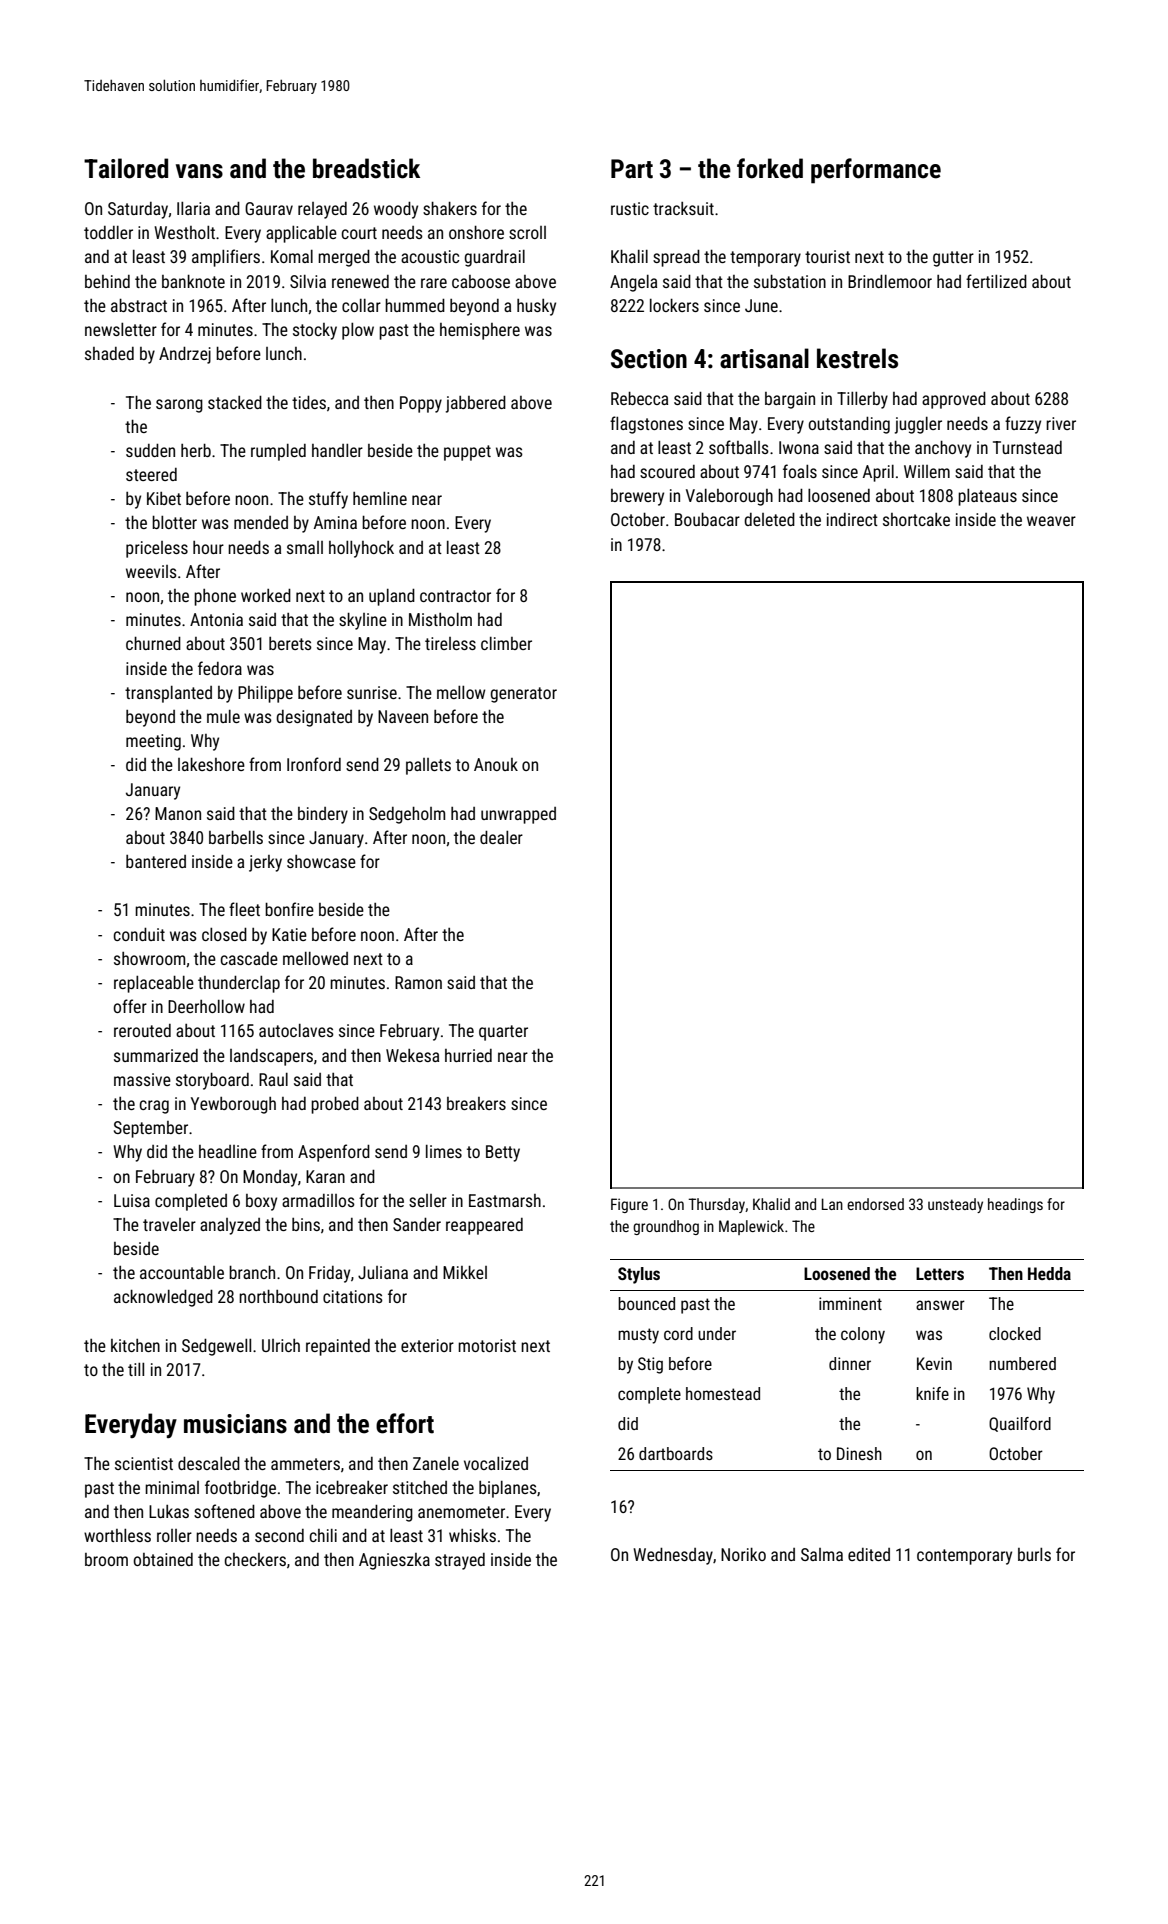  I want to click on scientist, so click(144, 1463).
